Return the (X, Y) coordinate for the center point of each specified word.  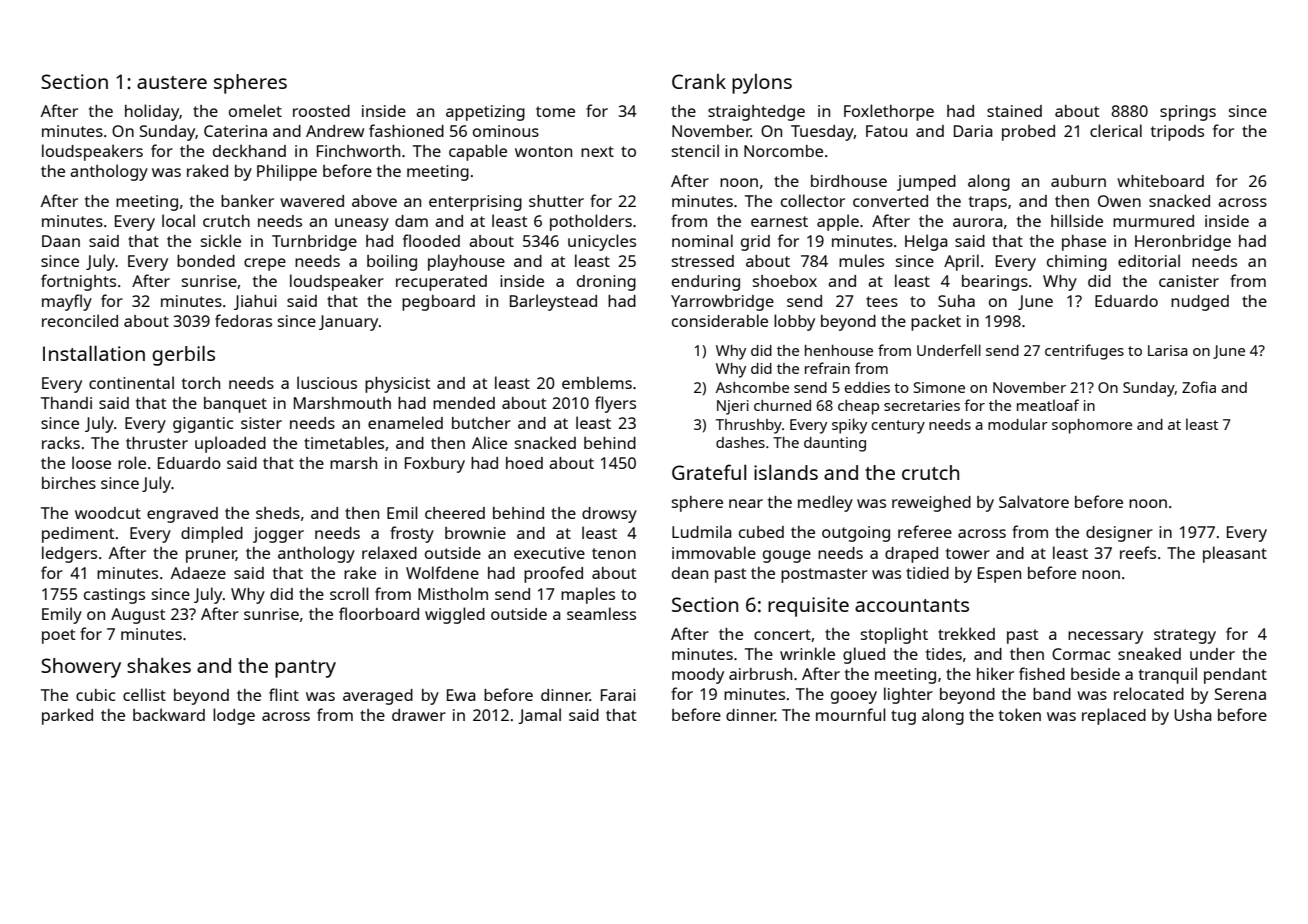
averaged (378, 697)
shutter (556, 201)
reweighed (931, 504)
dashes (740, 442)
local (178, 220)
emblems (597, 382)
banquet (235, 405)
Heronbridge (1183, 243)
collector (813, 200)
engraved (182, 515)
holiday (152, 112)
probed (1028, 133)
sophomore (1092, 426)
